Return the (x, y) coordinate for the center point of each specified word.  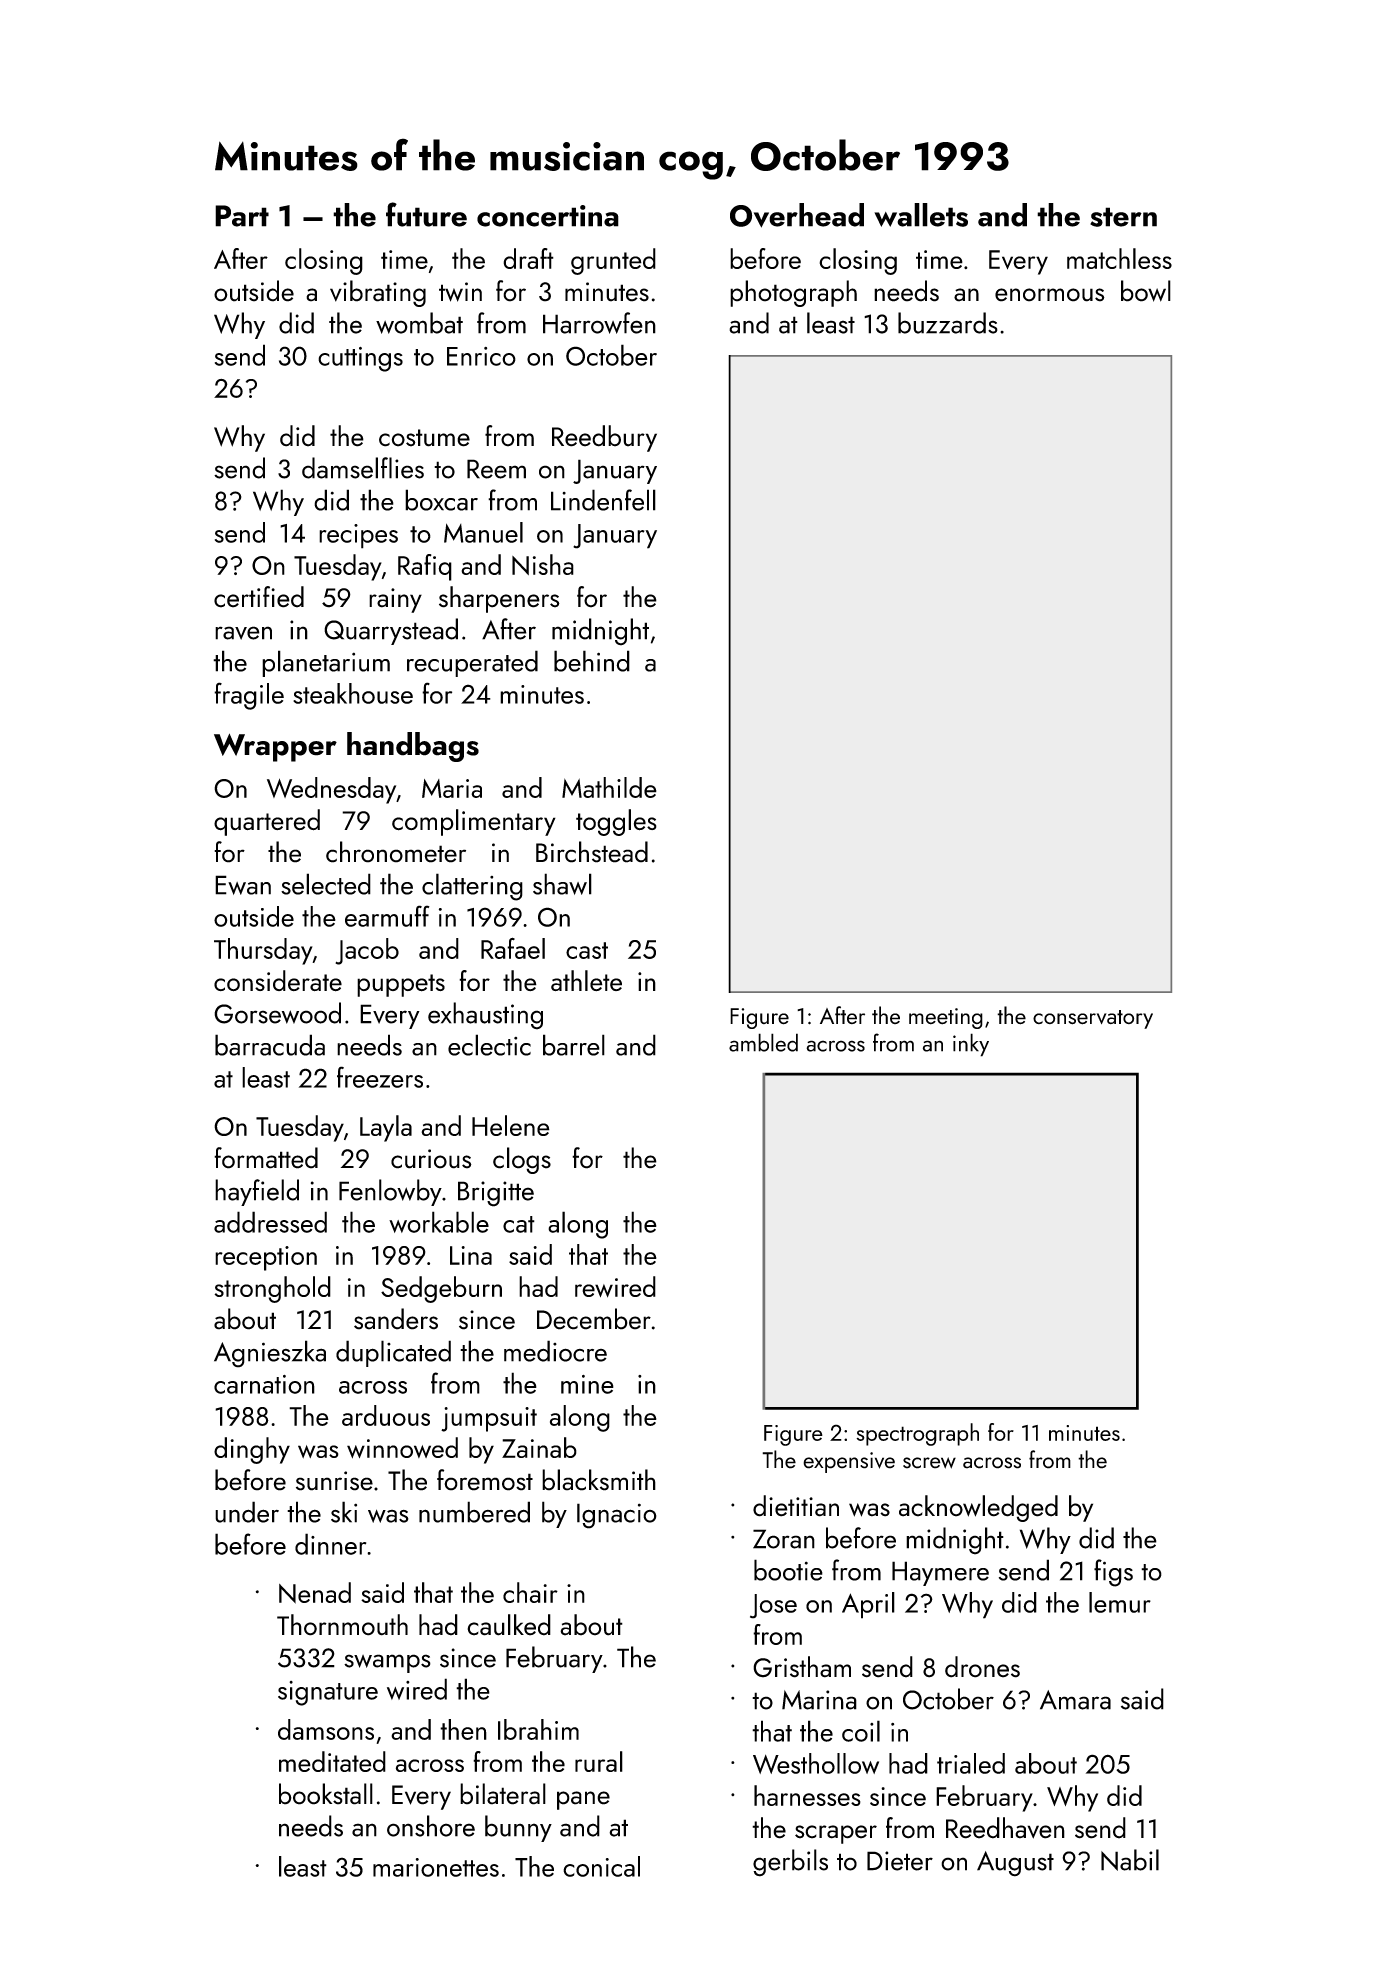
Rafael (513, 948)
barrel (574, 1045)
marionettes (436, 1867)
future (426, 214)
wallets (921, 215)
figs (1113, 1573)
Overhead (797, 215)
